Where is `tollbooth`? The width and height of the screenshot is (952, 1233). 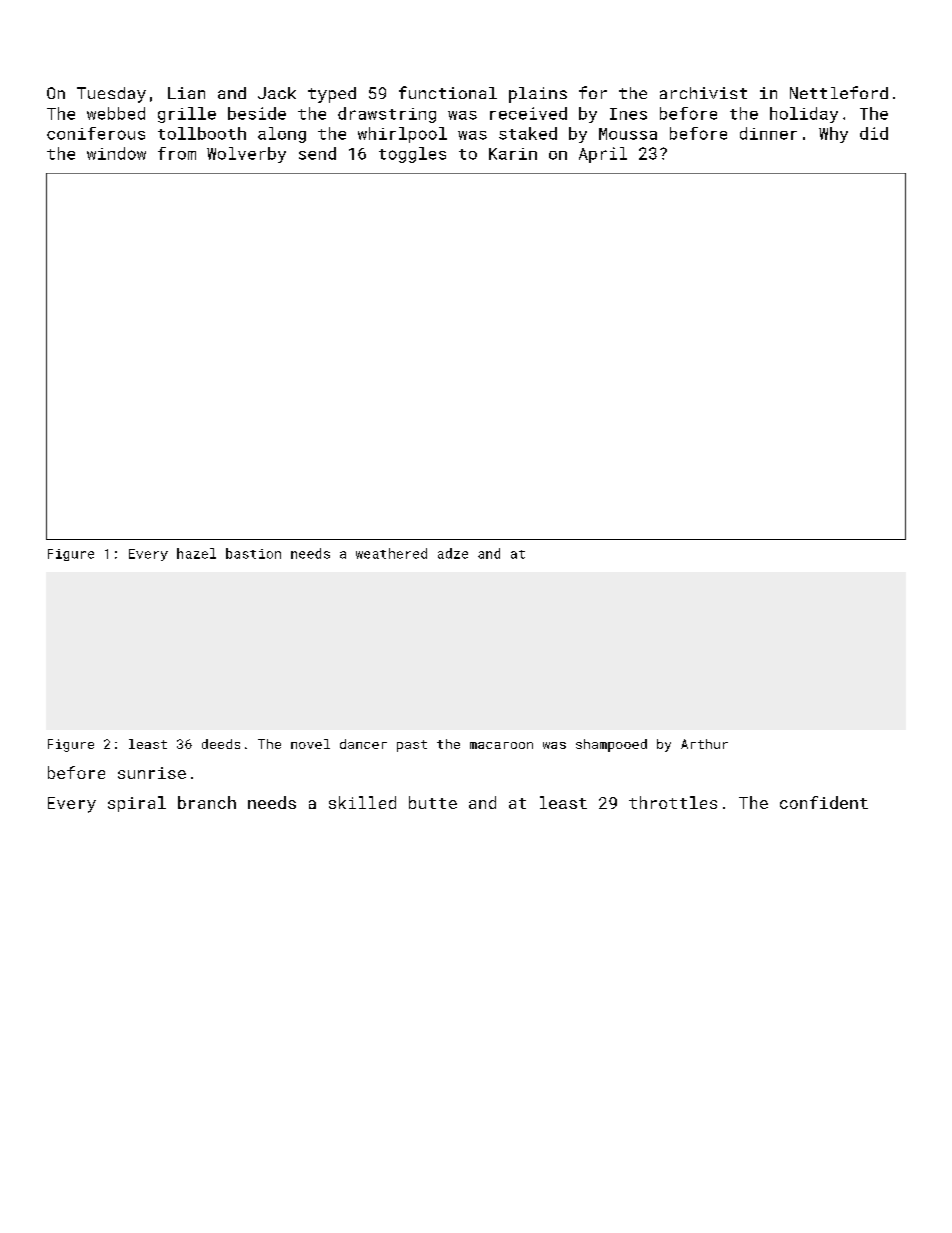 tollbooth is located at coordinates (202, 133).
